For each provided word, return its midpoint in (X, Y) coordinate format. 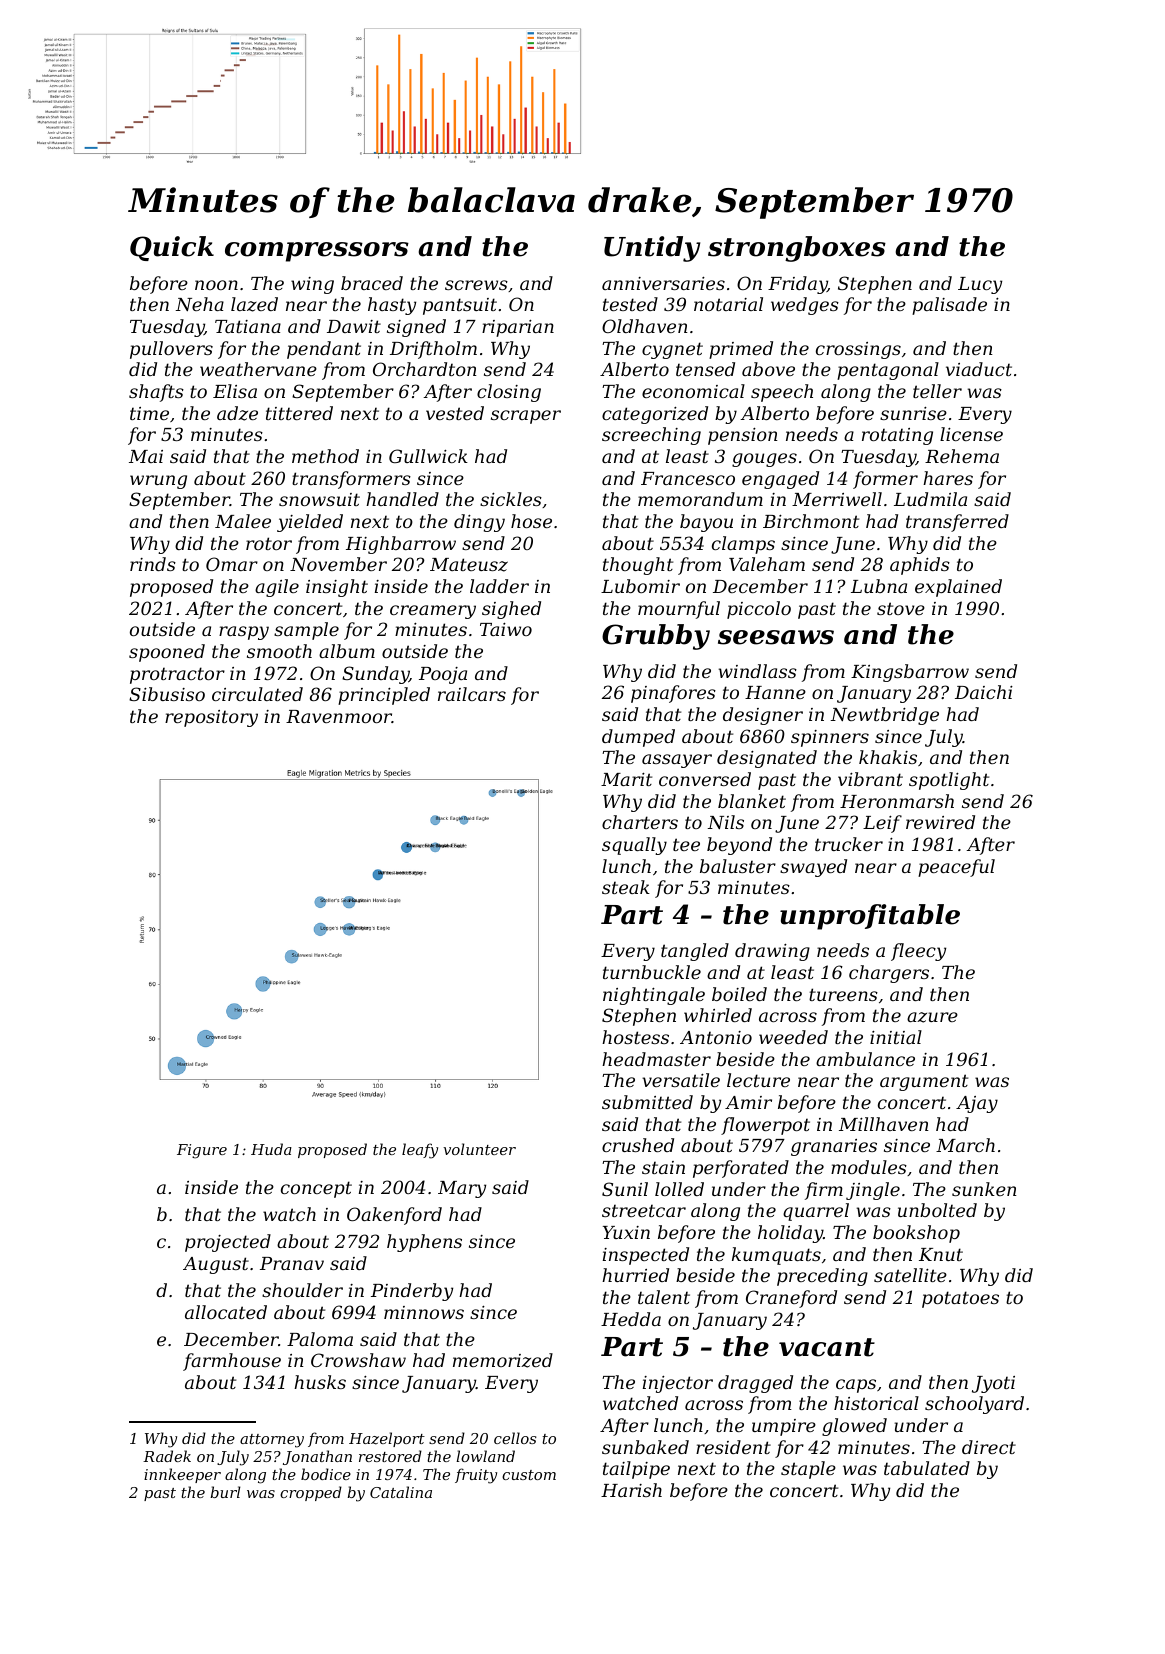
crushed (638, 1145)
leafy (420, 1151)
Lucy (980, 285)
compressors (317, 252)
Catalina (401, 1492)
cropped (311, 1493)
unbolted (937, 1210)
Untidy (652, 249)
